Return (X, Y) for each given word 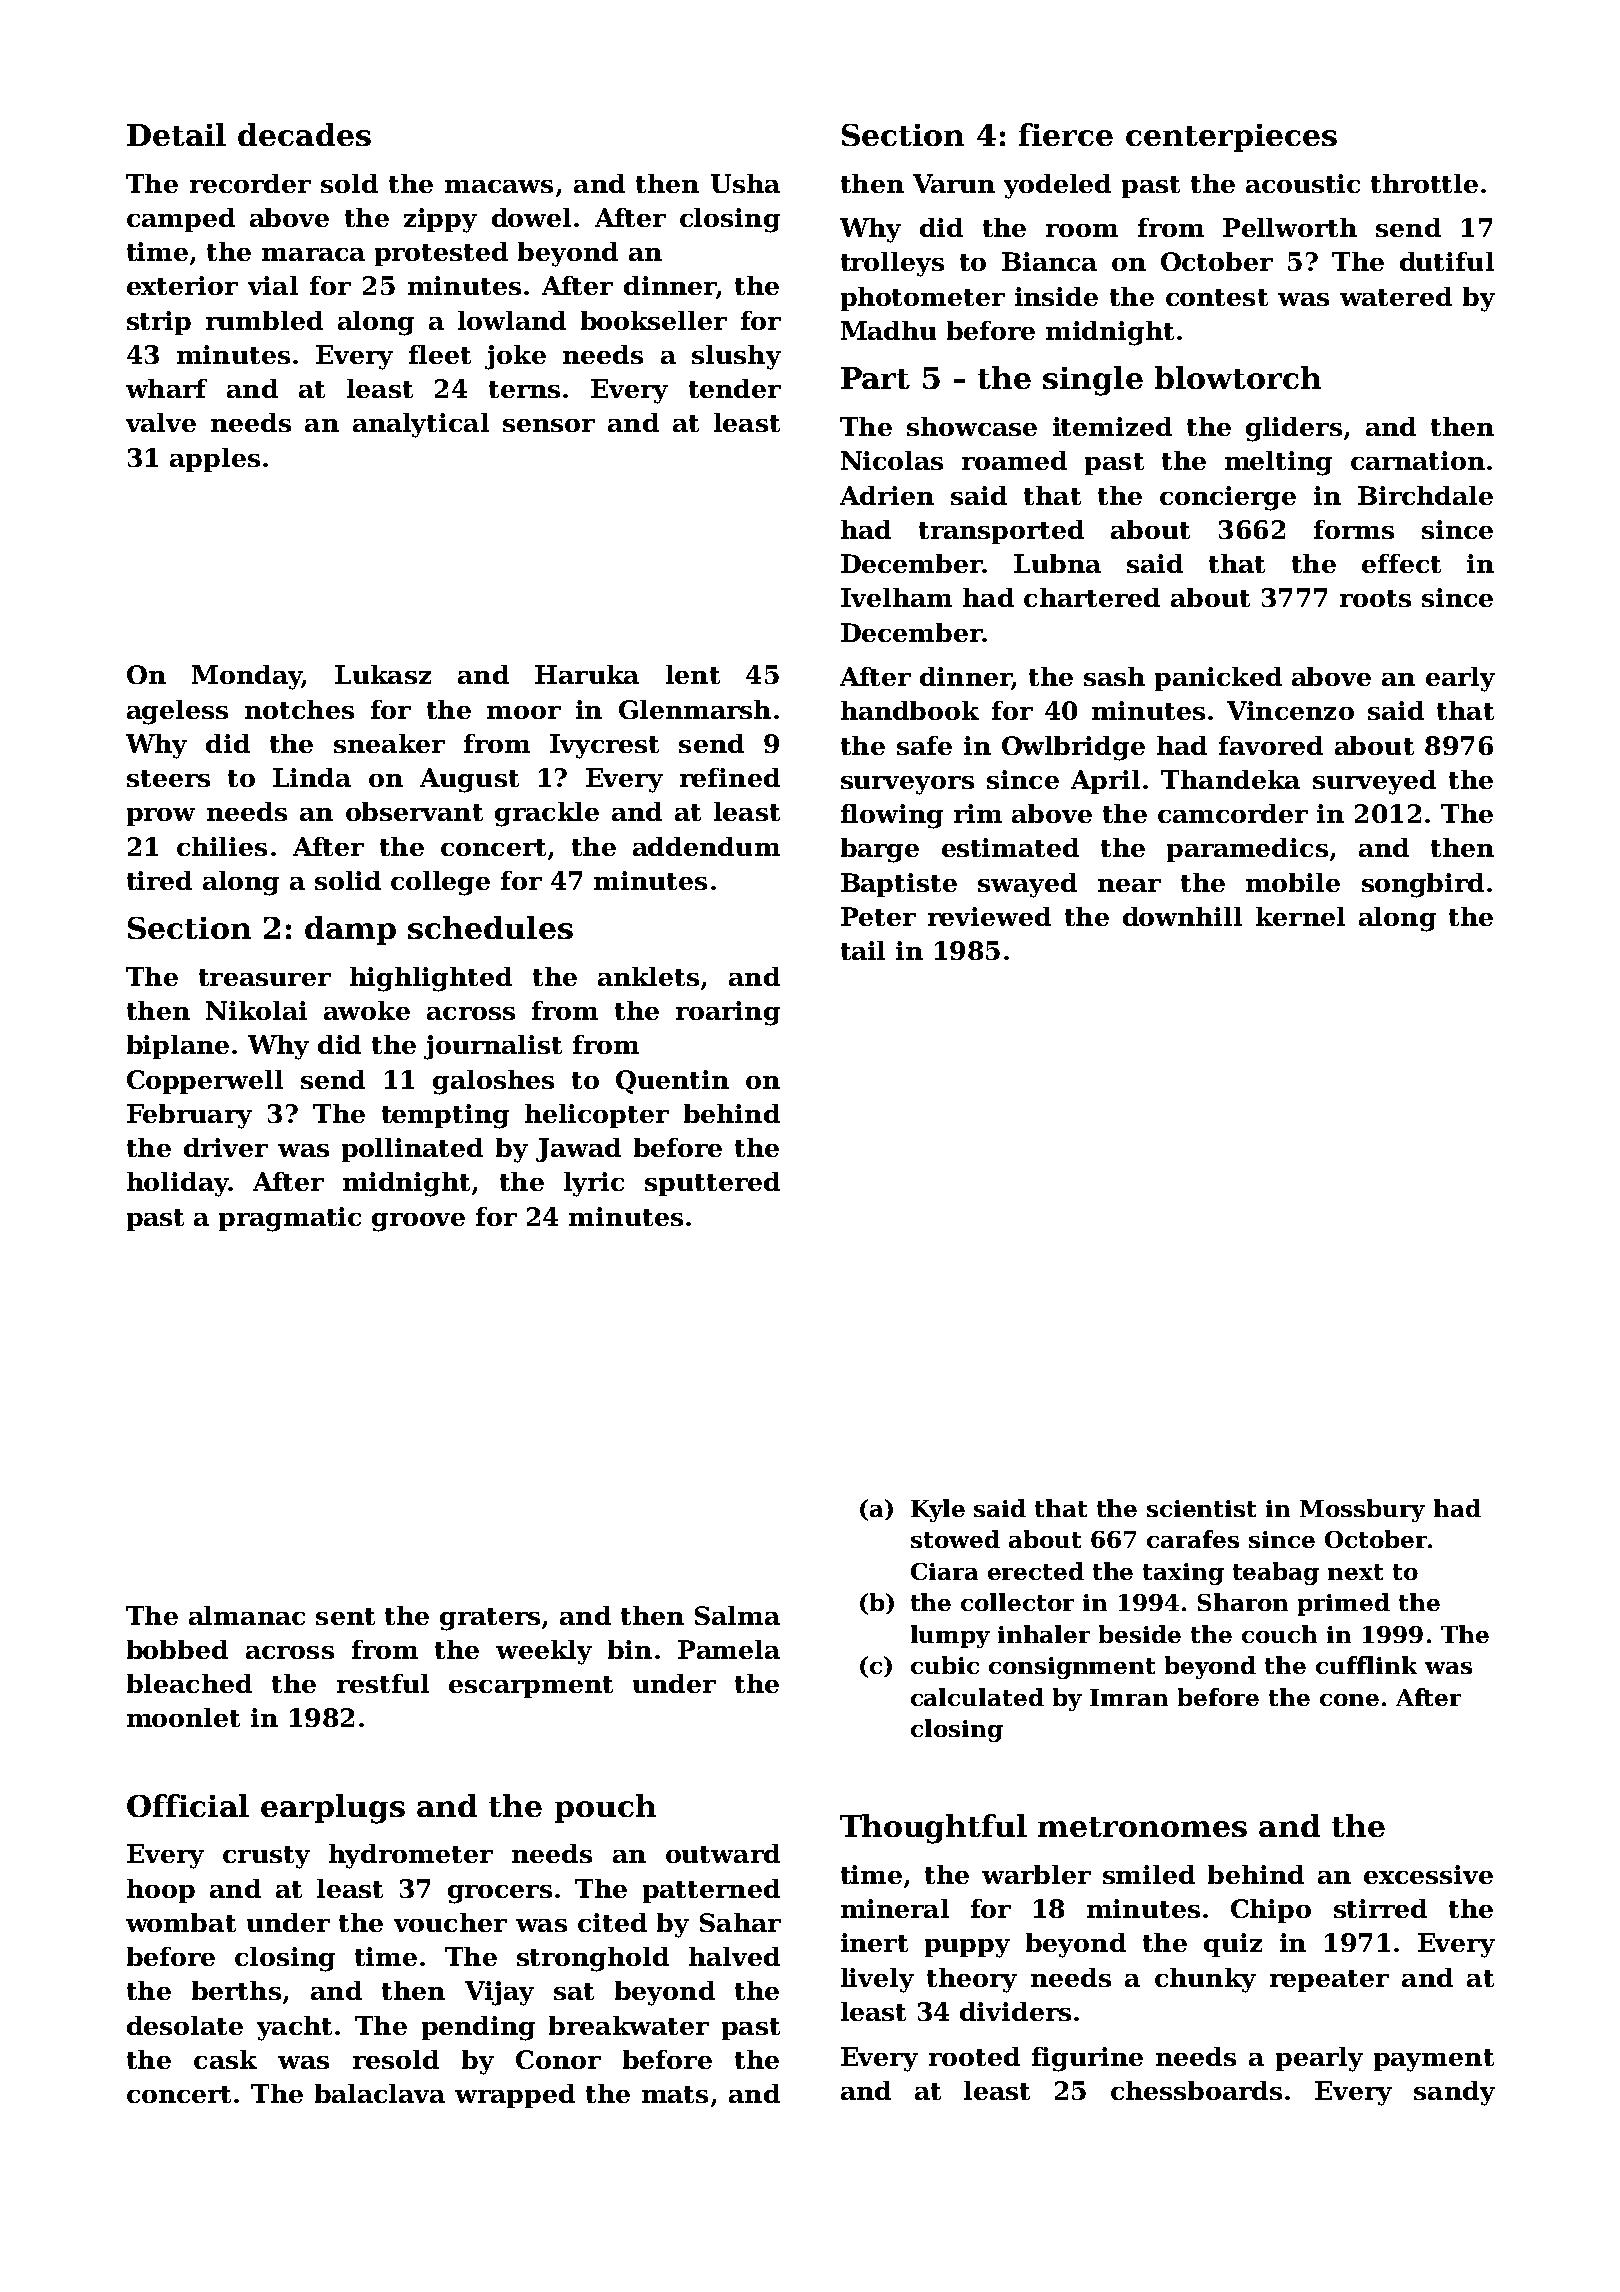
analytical (421, 425)
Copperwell (205, 1082)
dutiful (1447, 261)
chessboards (1196, 2090)
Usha (745, 183)
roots (1375, 598)
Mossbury (1362, 1510)
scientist (1201, 1508)
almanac (247, 1615)
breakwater (629, 2025)
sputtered (712, 1184)
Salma (737, 1615)
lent (693, 674)
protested (441, 254)
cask (225, 2059)
